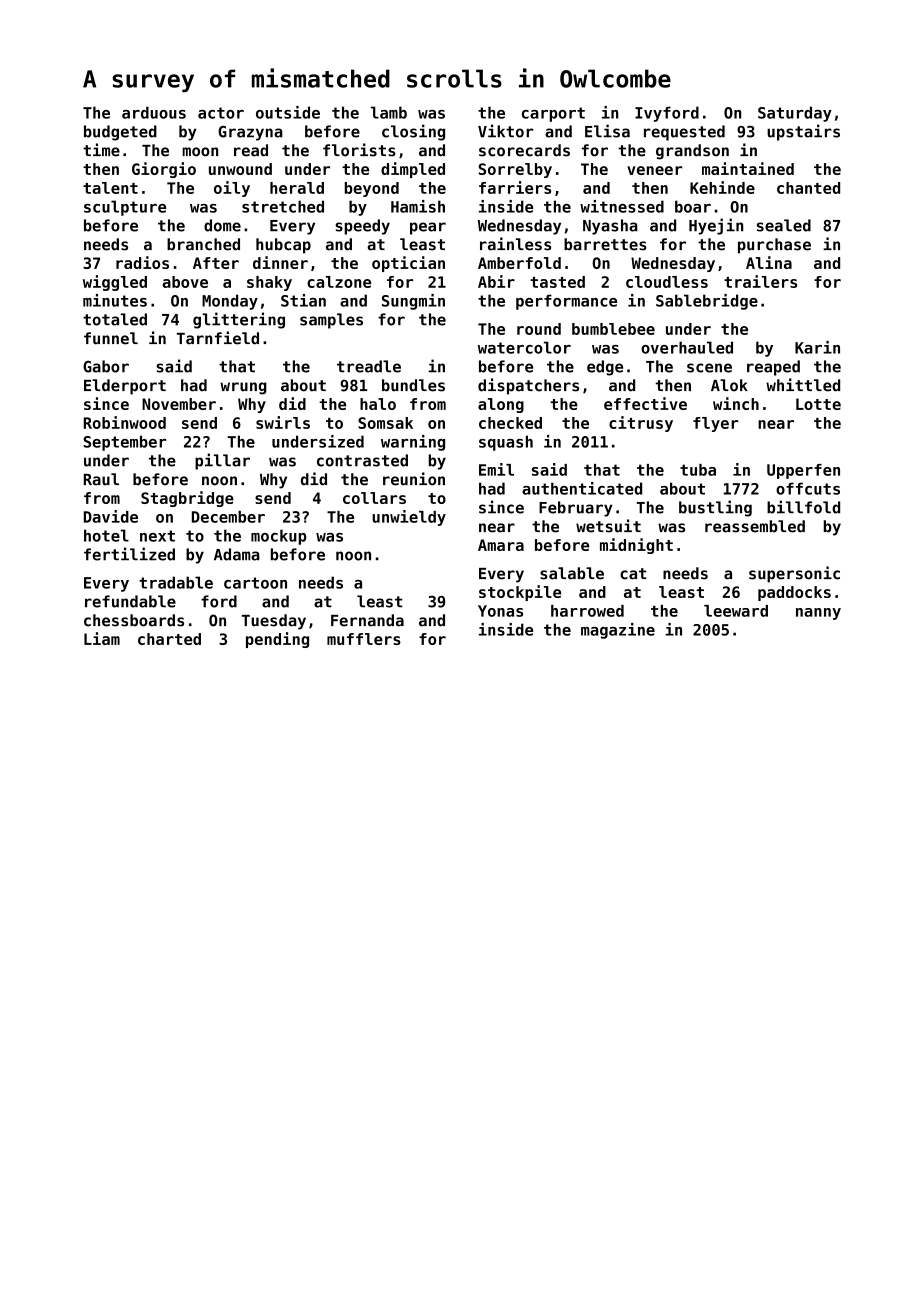 The height and width of the screenshot is (1308, 924). Describe the element at coordinates (413, 302) in the screenshot. I see `Sungmin` at that location.
